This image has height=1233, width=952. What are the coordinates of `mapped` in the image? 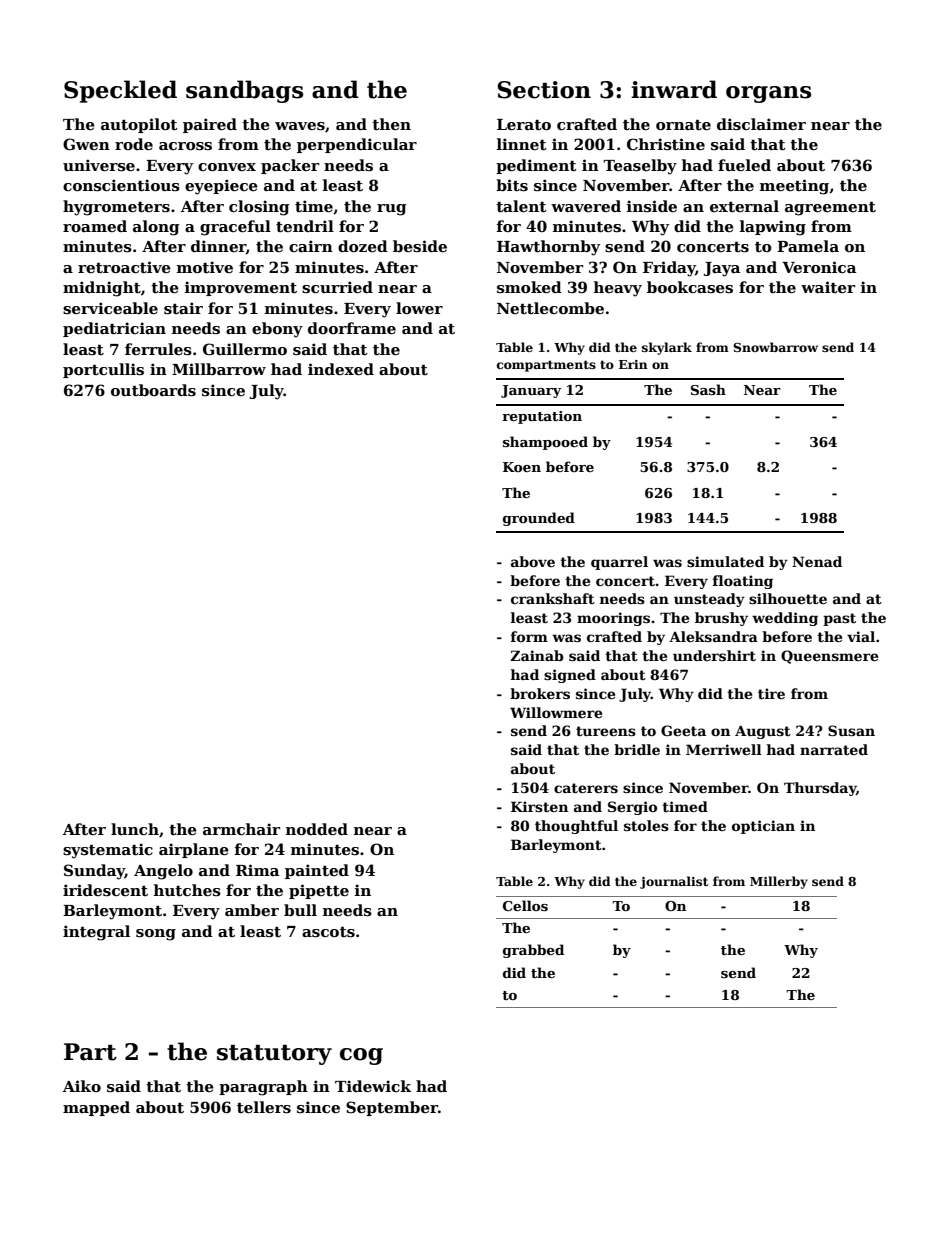 It's located at (96, 1108).
